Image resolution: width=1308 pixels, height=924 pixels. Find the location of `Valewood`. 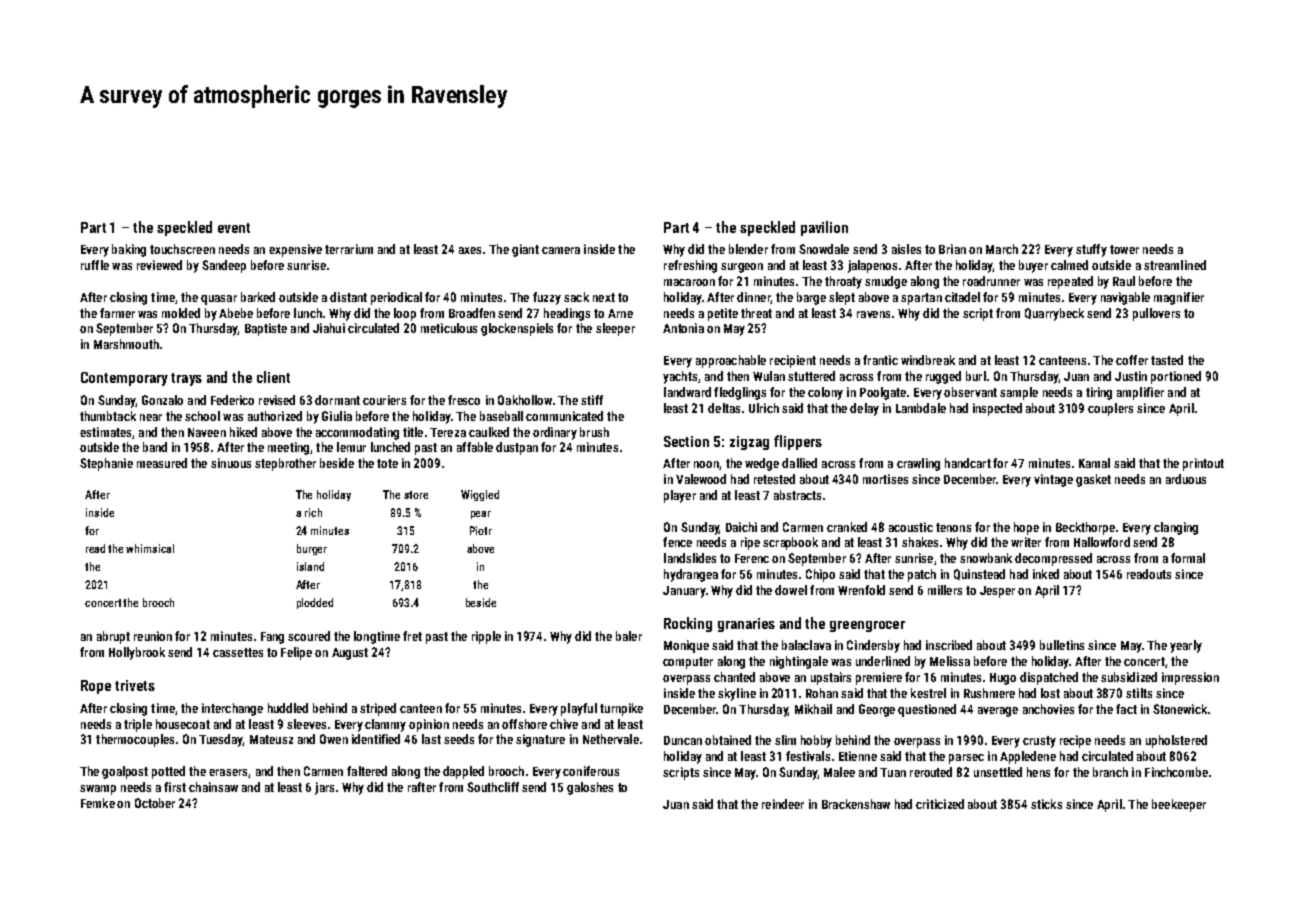

Valewood is located at coordinates (701, 479).
